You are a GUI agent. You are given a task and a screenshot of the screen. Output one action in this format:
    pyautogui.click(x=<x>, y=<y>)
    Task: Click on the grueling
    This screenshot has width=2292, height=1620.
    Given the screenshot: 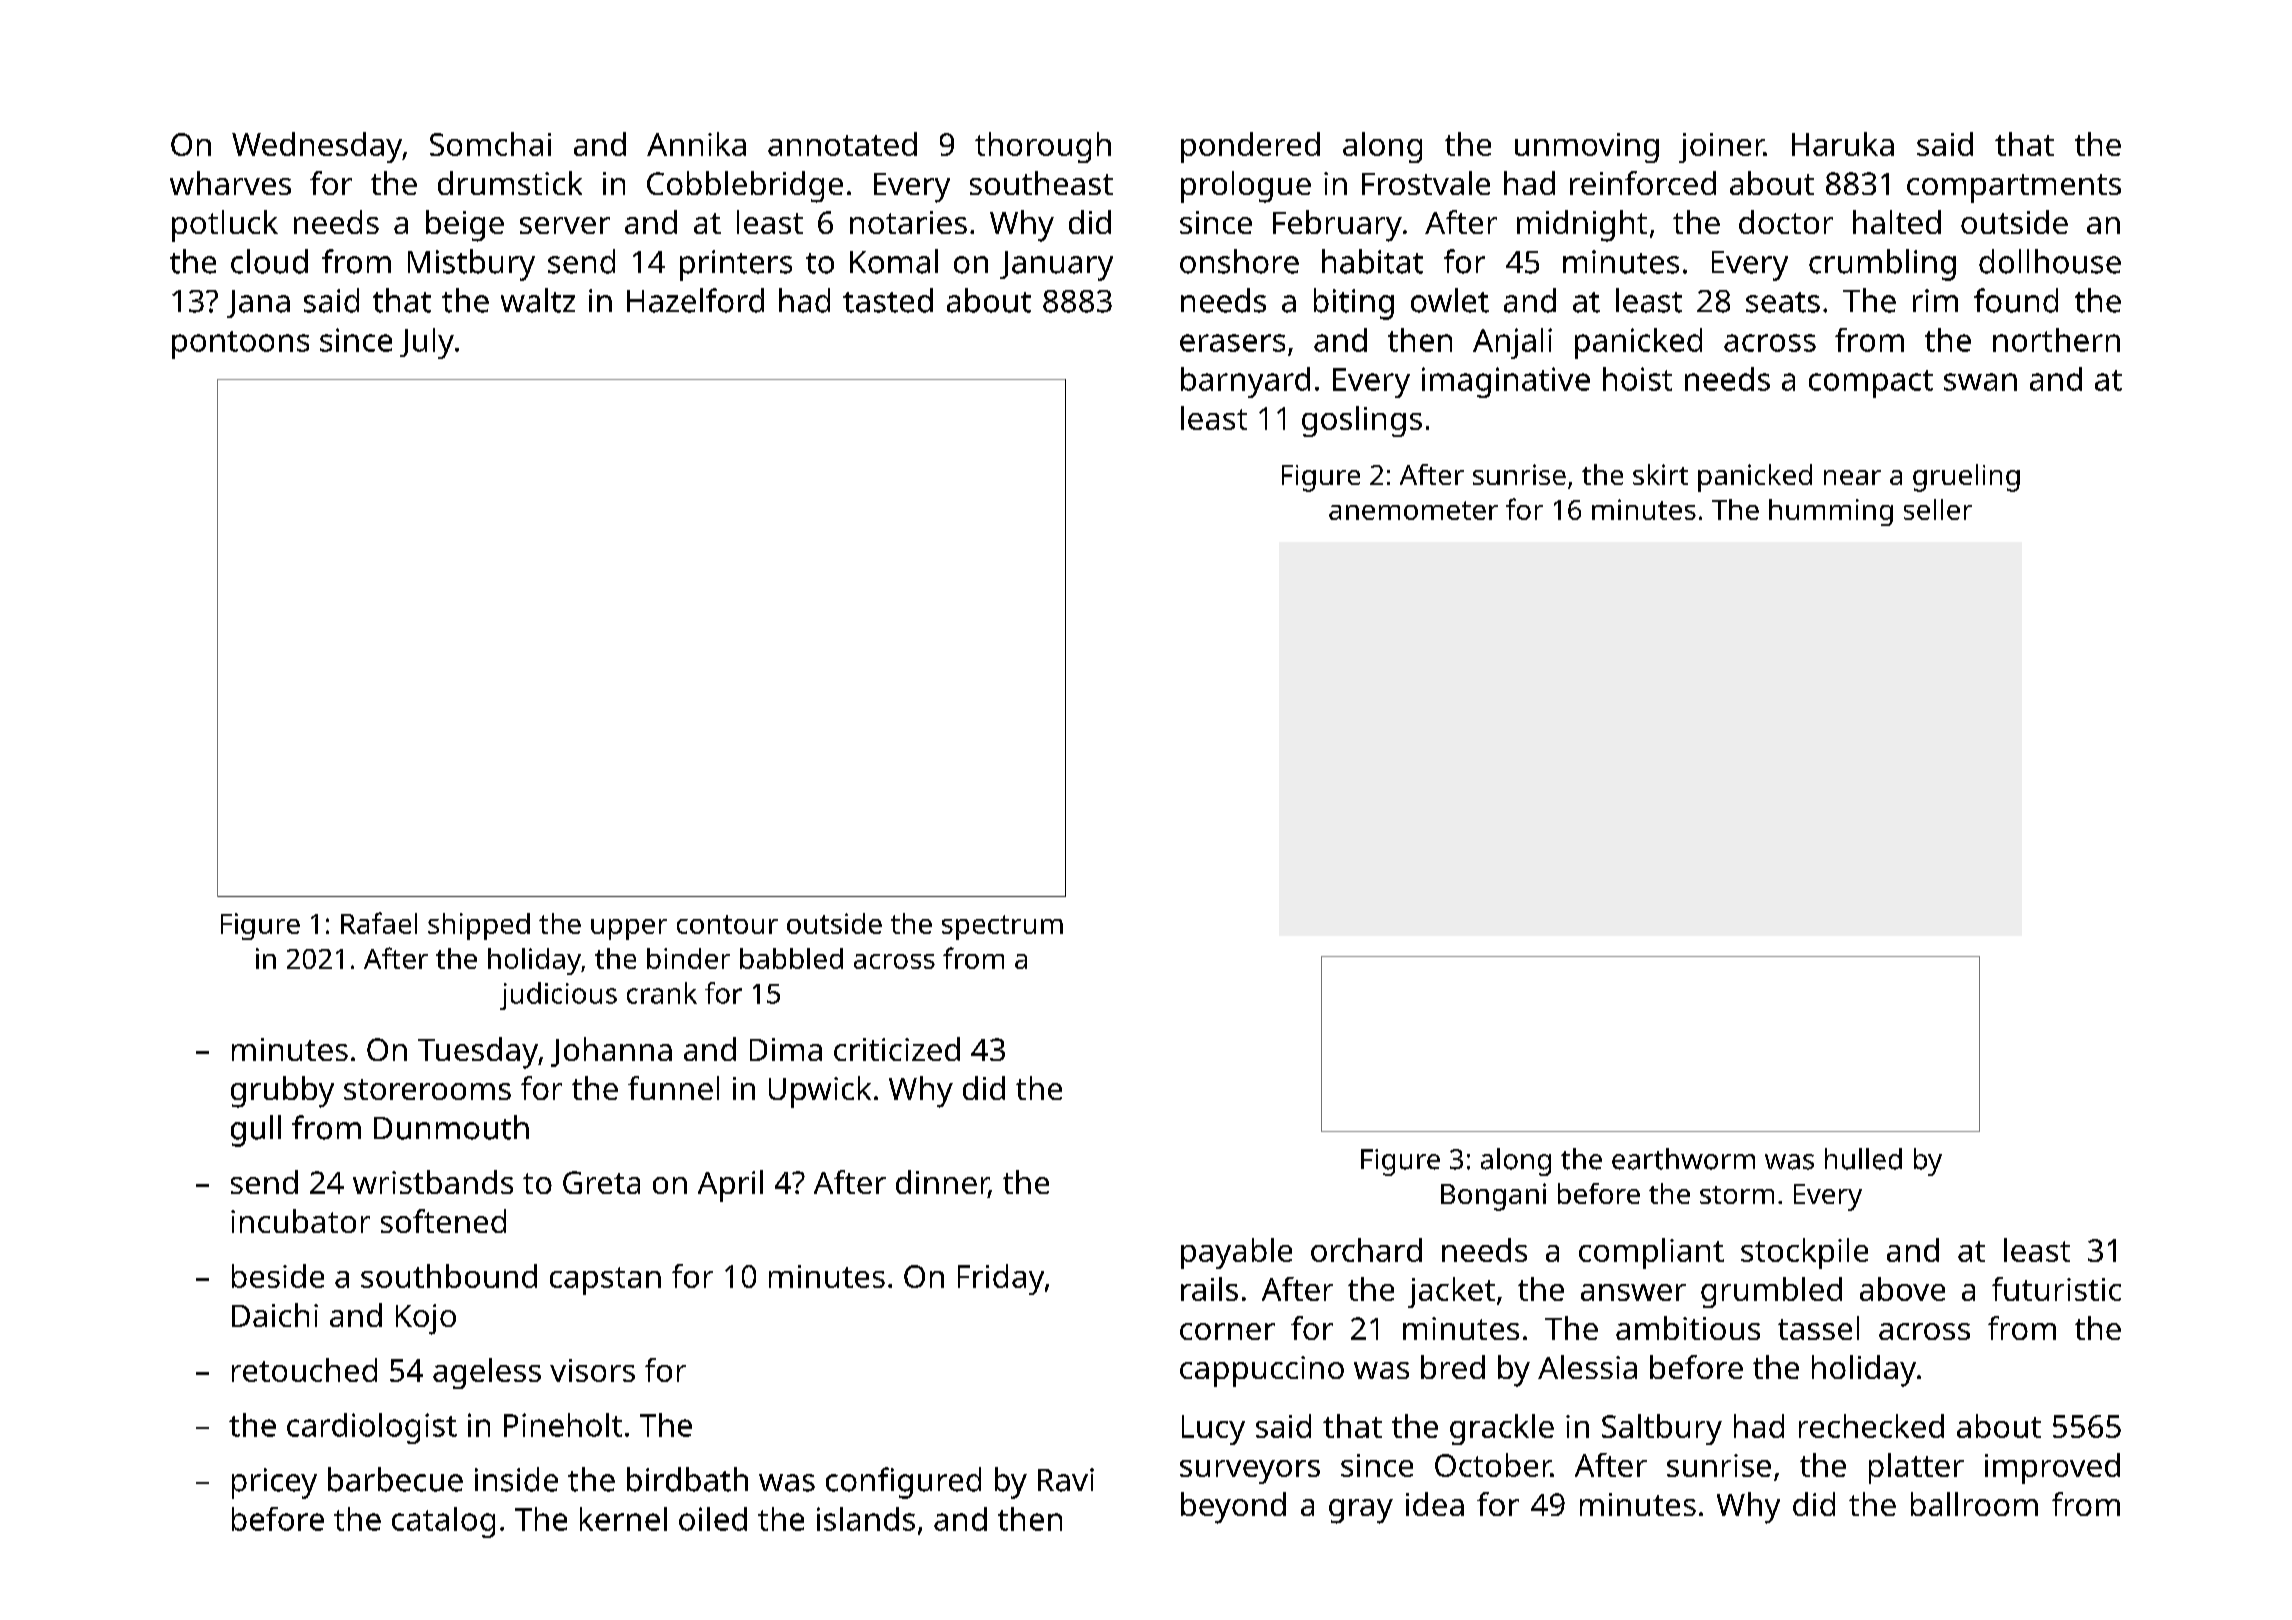 What is the action you would take?
    pyautogui.click(x=1966, y=478)
